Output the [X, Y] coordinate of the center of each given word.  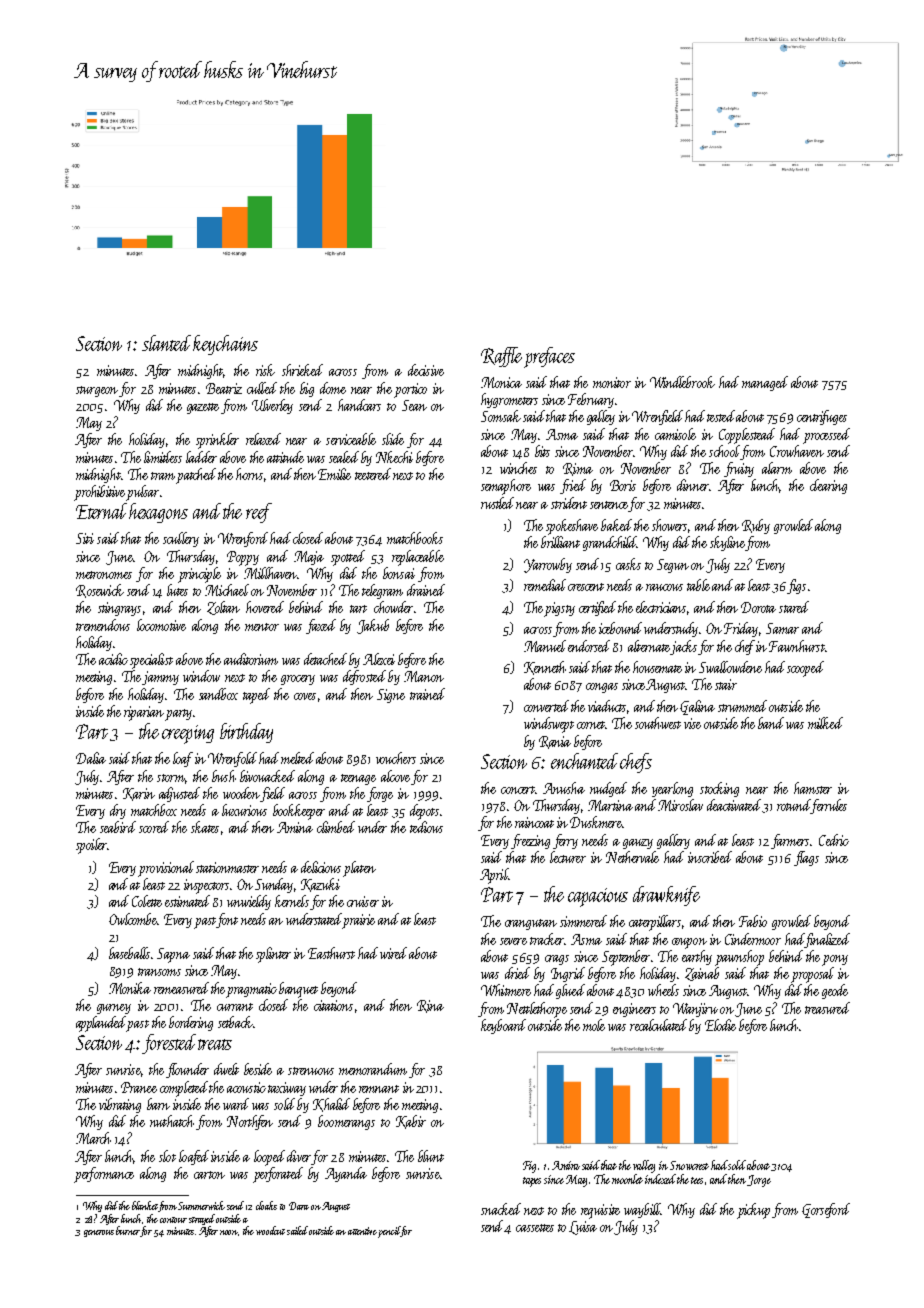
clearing [828, 486]
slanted [166, 343]
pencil [389, 1232]
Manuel [545, 646]
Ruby [756, 526]
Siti [85, 538]
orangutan [531, 924]
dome [333, 388]
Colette [147, 901]
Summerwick [201, 1205]
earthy [697, 957]
